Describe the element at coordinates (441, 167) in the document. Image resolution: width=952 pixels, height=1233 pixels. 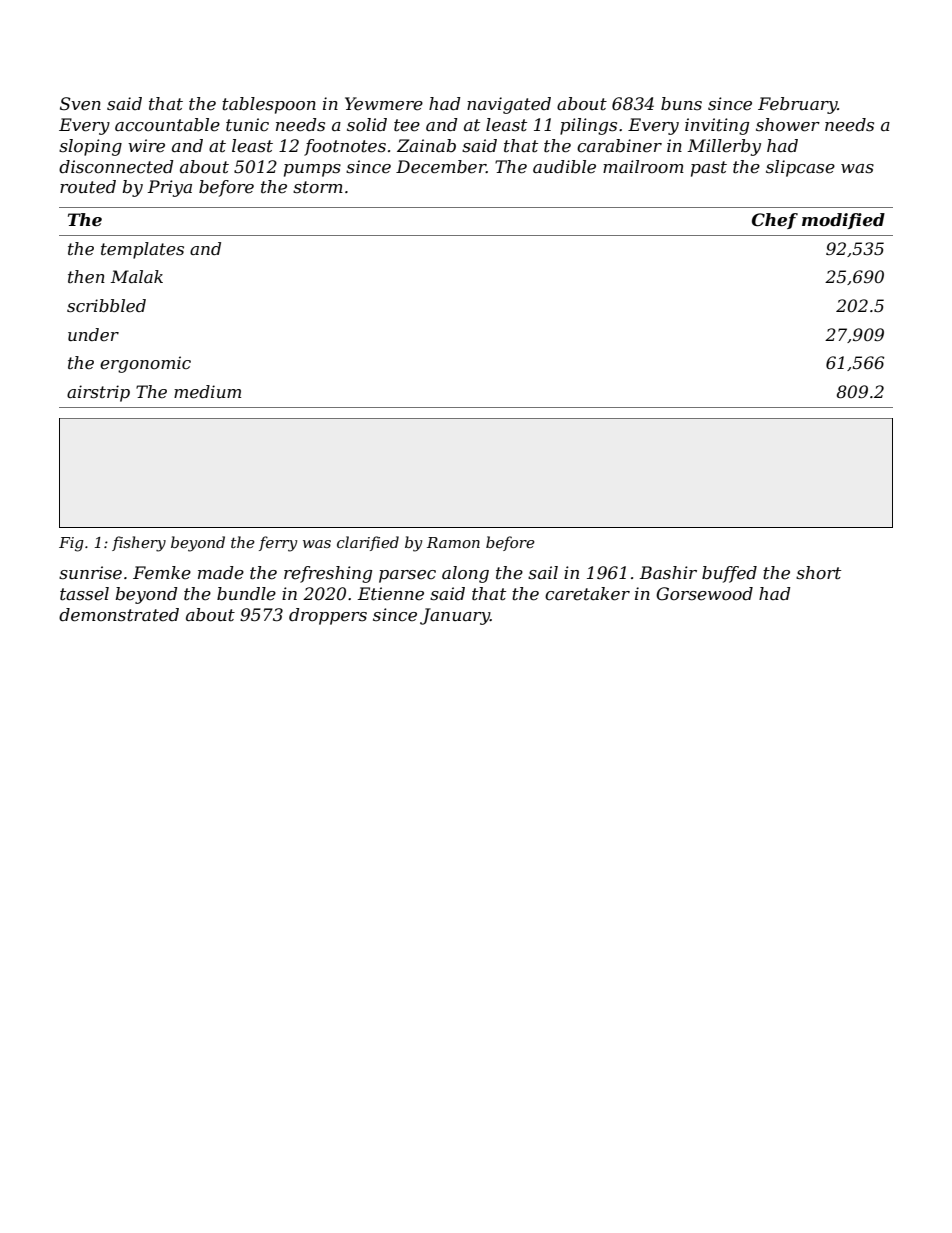
I see `December` at that location.
